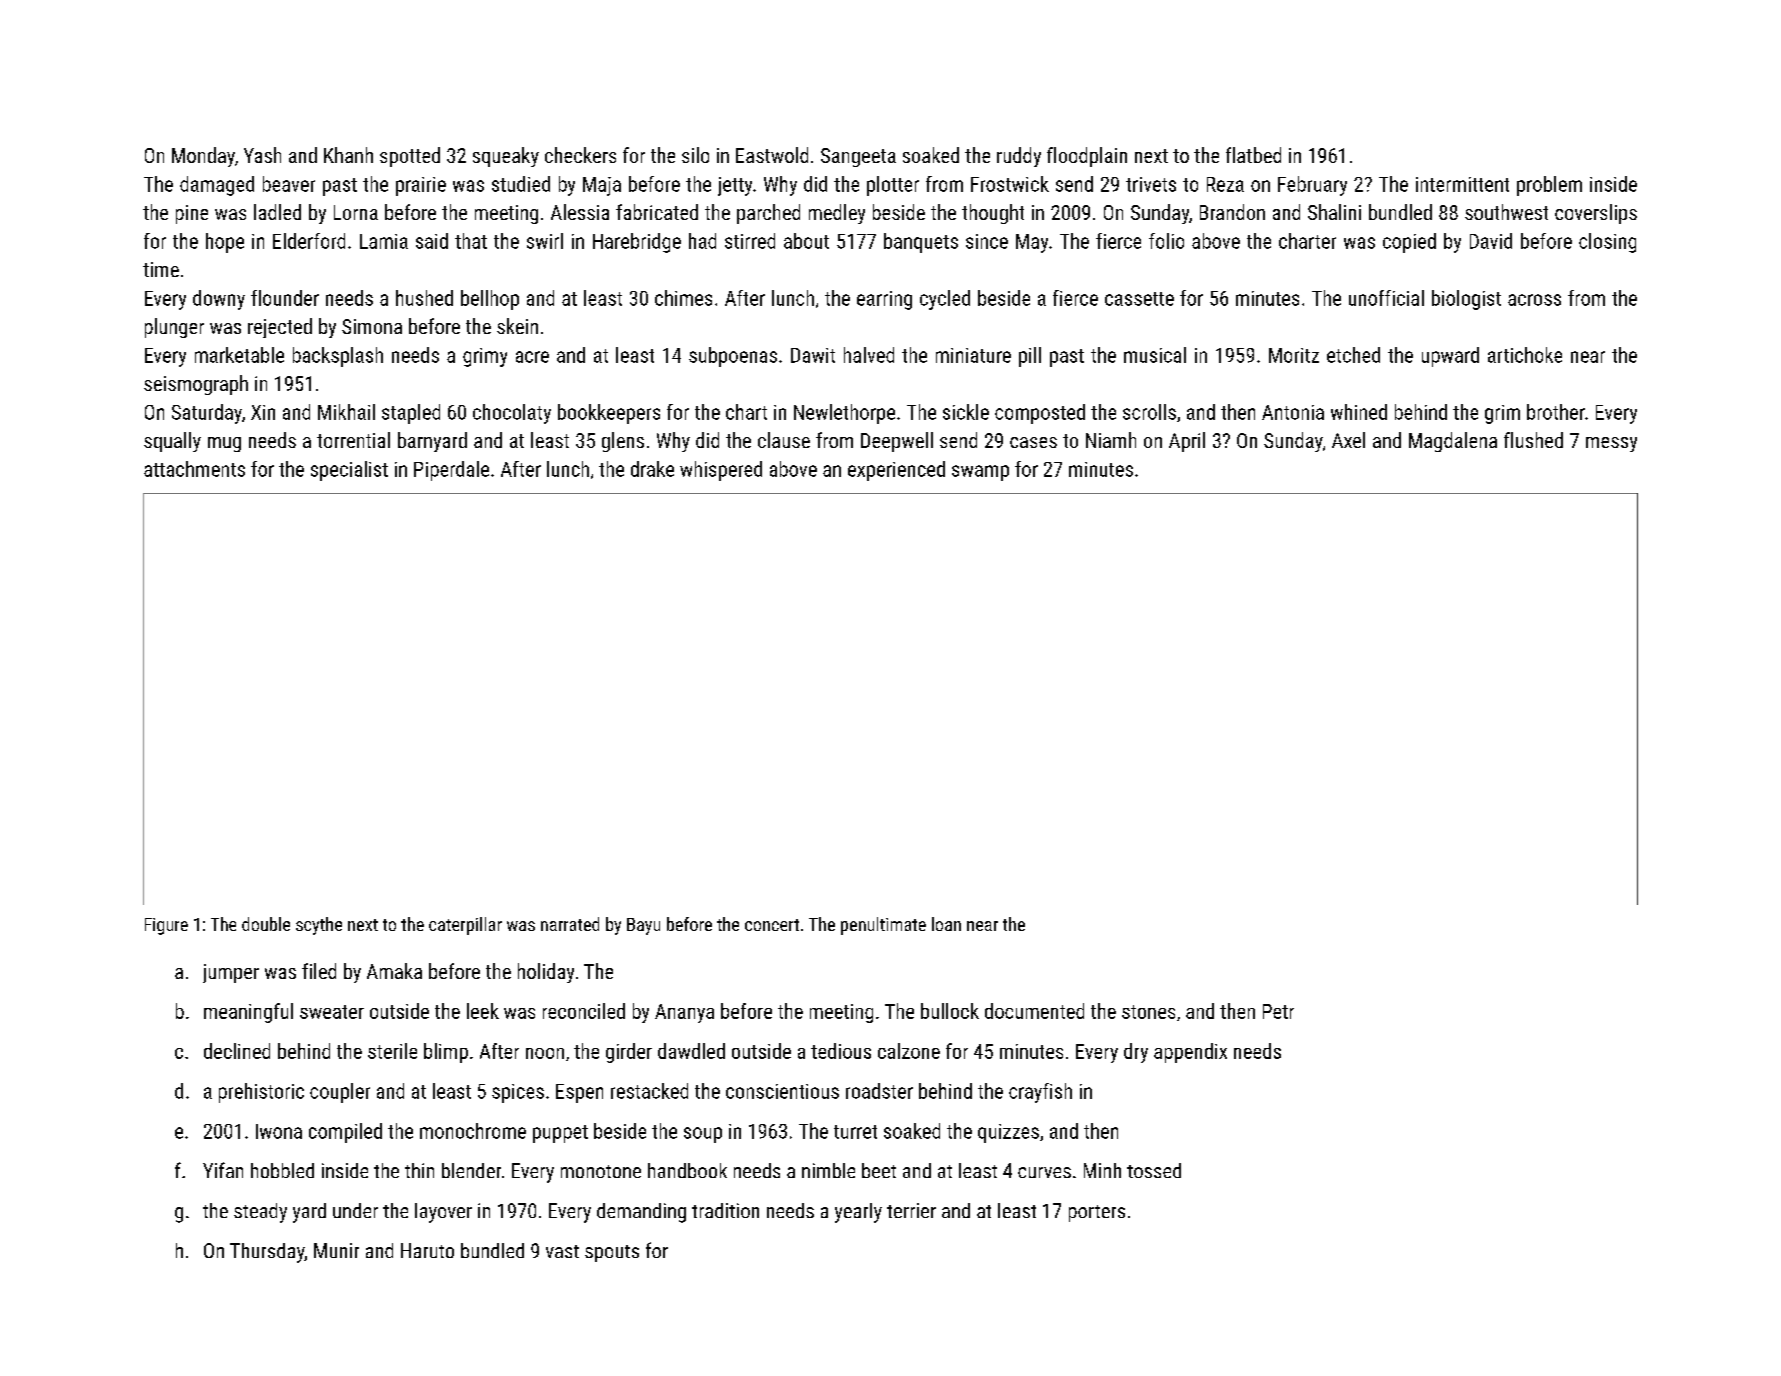 The image size is (1781, 1376). What do you see at coordinates (349, 471) in the screenshot?
I see `specialist` at bounding box center [349, 471].
